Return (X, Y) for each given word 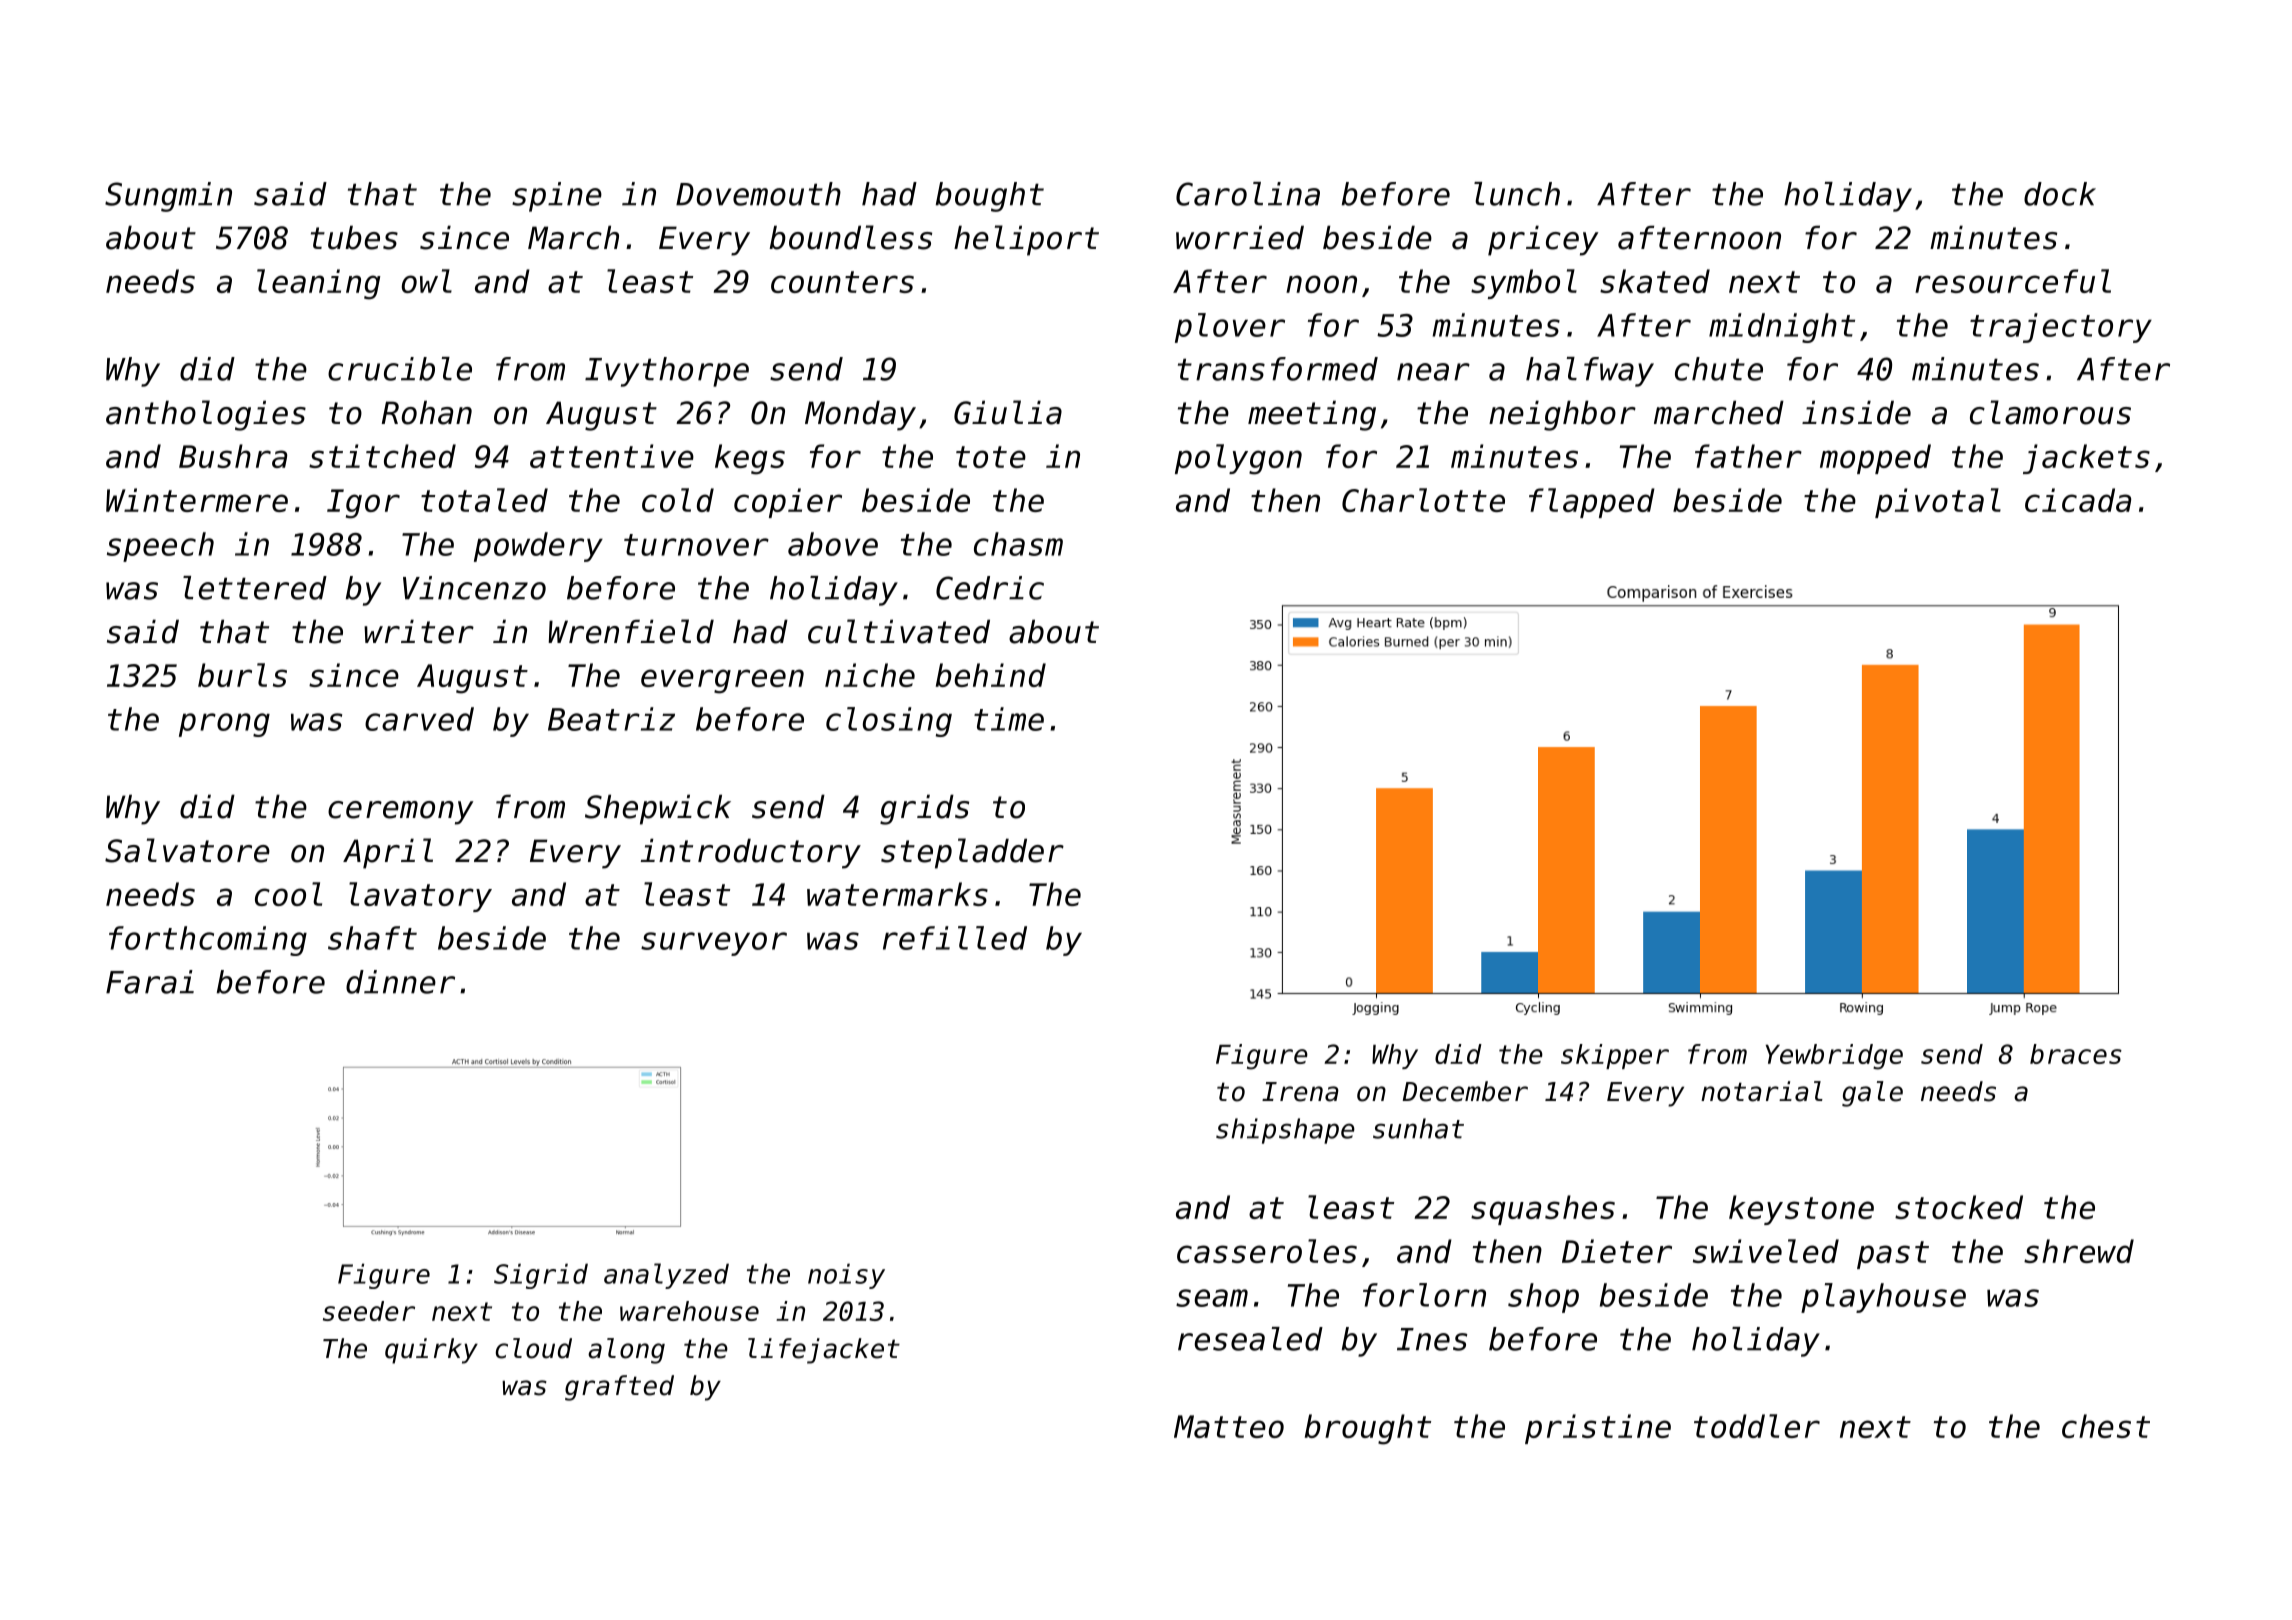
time (1009, 719)
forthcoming (208, 941)
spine (557, 197)
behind (991, 675)
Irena (1300, 1092)
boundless (850, 237)
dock (2060, 194)
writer (419, 631)
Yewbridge (1834, 1057)
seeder (369, 1311)
